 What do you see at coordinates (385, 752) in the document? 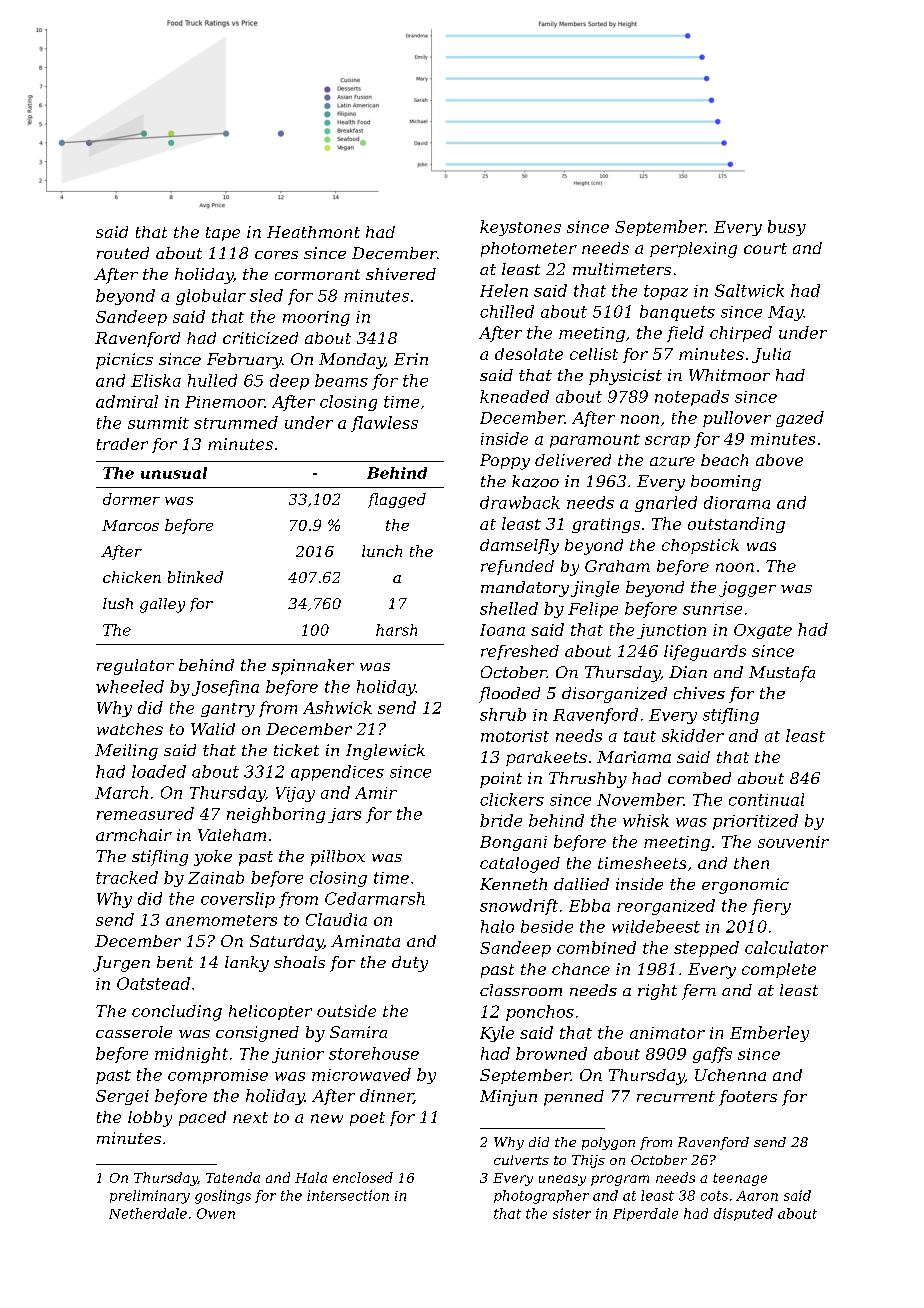
I see `Inglewick` at bounding box center [385, 752].
